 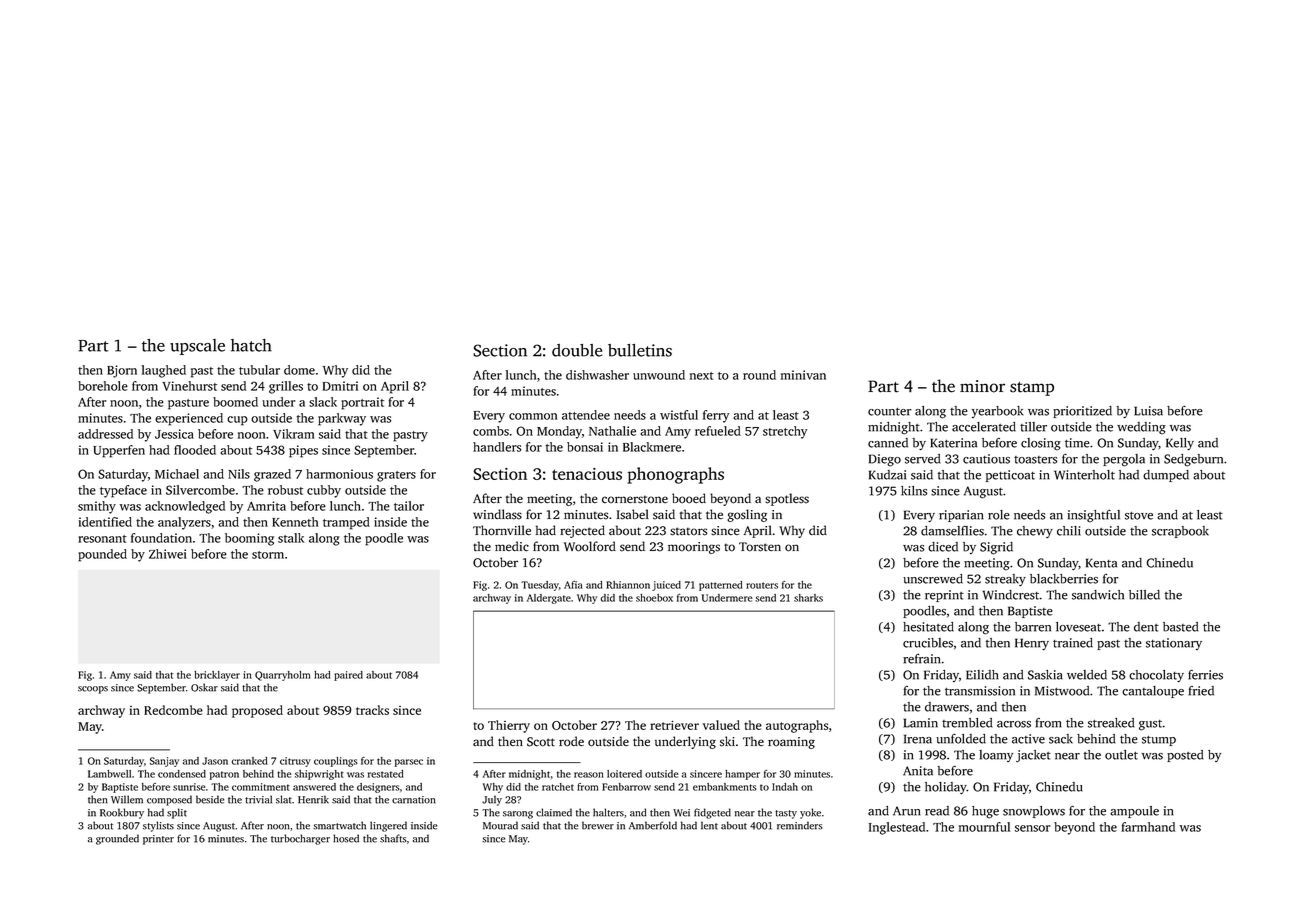 I want to click on mournful, so click(x=984, y=827).
